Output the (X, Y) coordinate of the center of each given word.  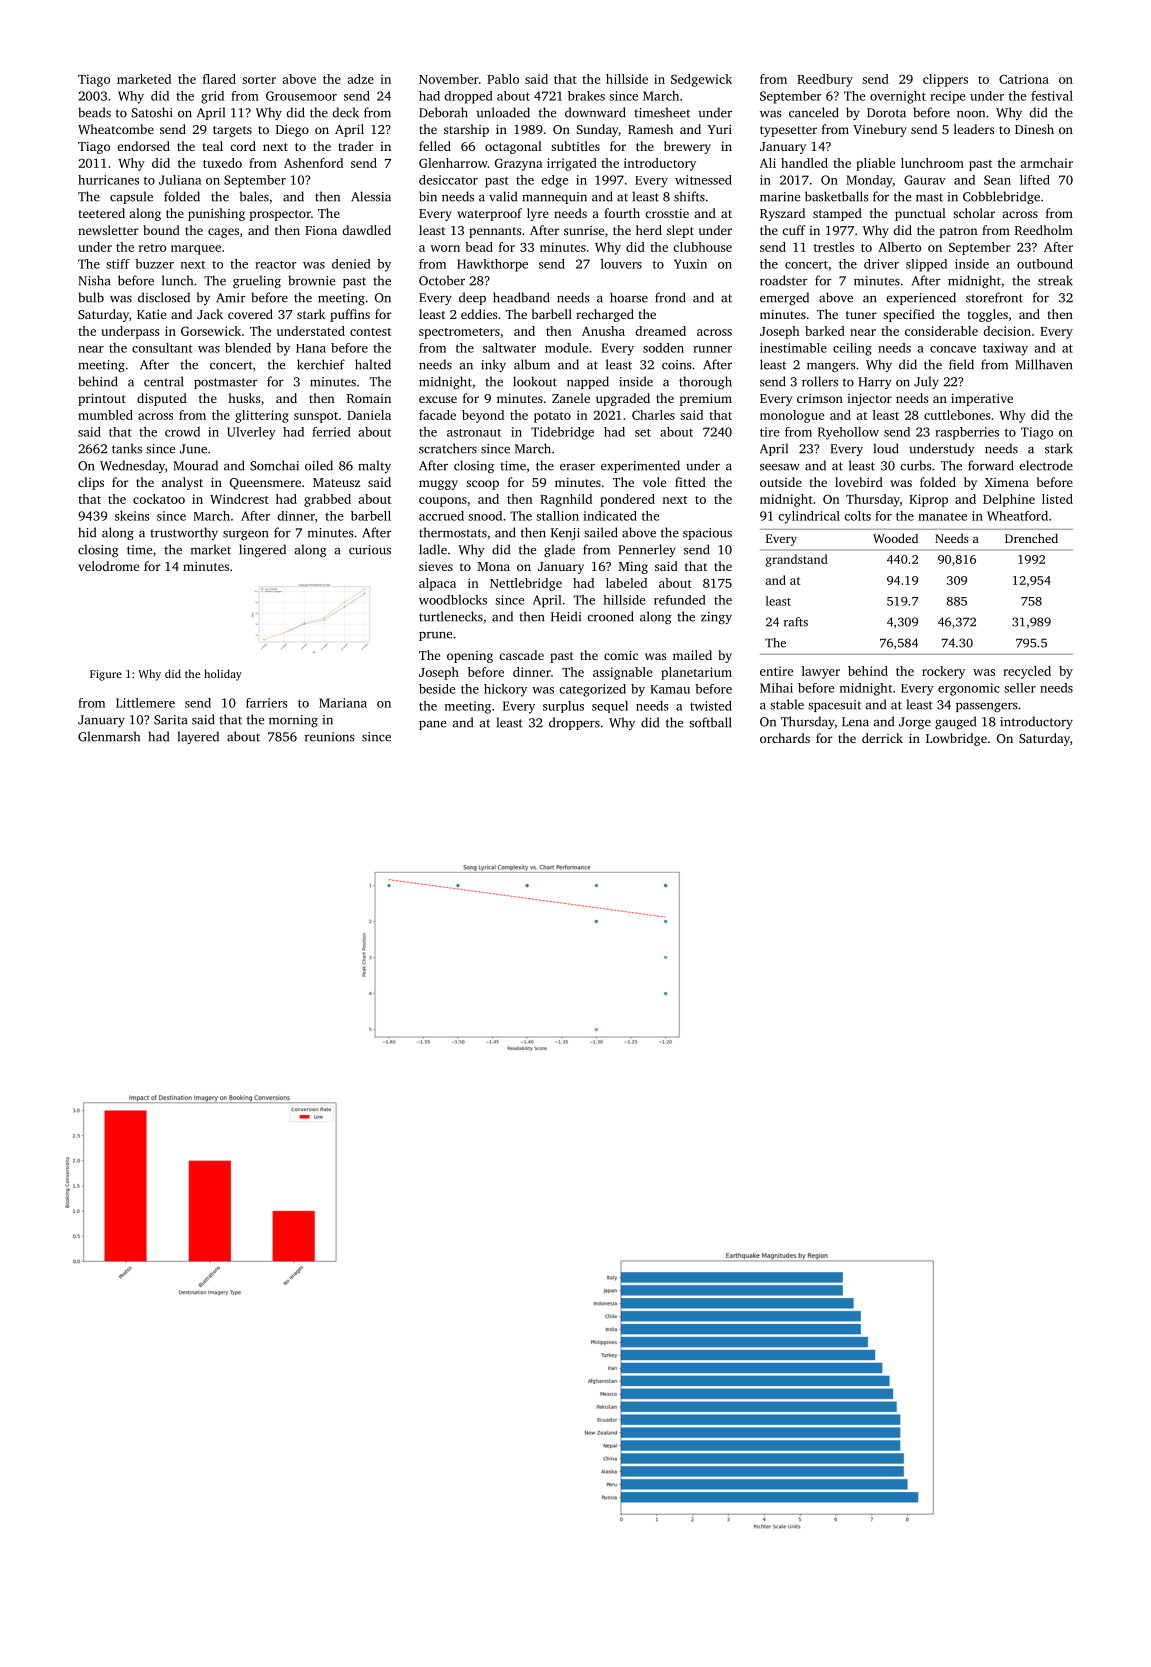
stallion (557, 516)
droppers (574, 723)
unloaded (503, 112)
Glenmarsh (109, 736)
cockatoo (159, 499)
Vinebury (880, 130)
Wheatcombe (116, 129)
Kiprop (928, 500)
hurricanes (108, 180)
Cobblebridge (1001, 197)
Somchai (274, 465)
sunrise (584, 230)
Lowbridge (956, 739)
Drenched (1031, 538)
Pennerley (647, 550)
